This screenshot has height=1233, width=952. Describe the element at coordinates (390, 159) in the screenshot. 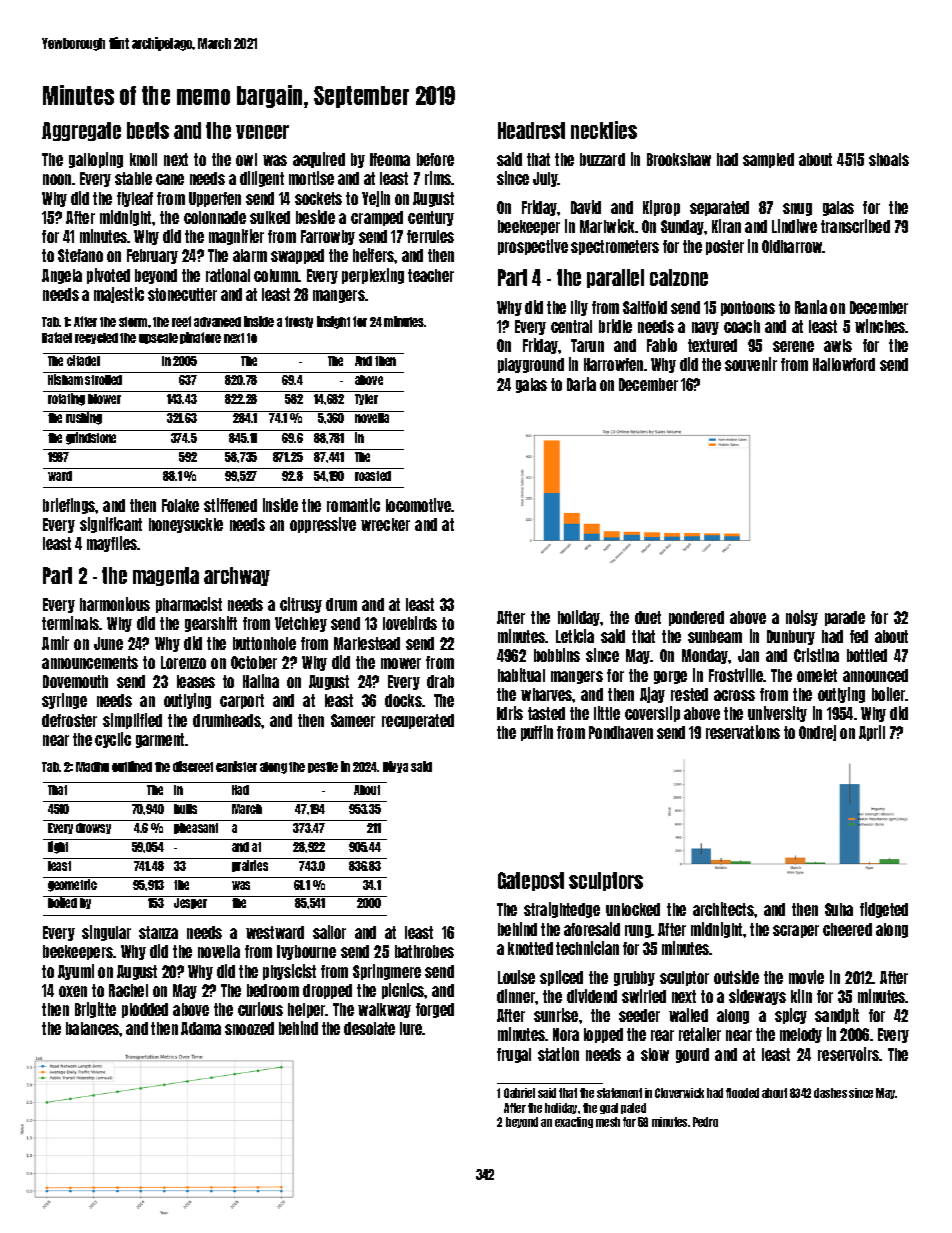

I see `Ifeoma` at that location.
